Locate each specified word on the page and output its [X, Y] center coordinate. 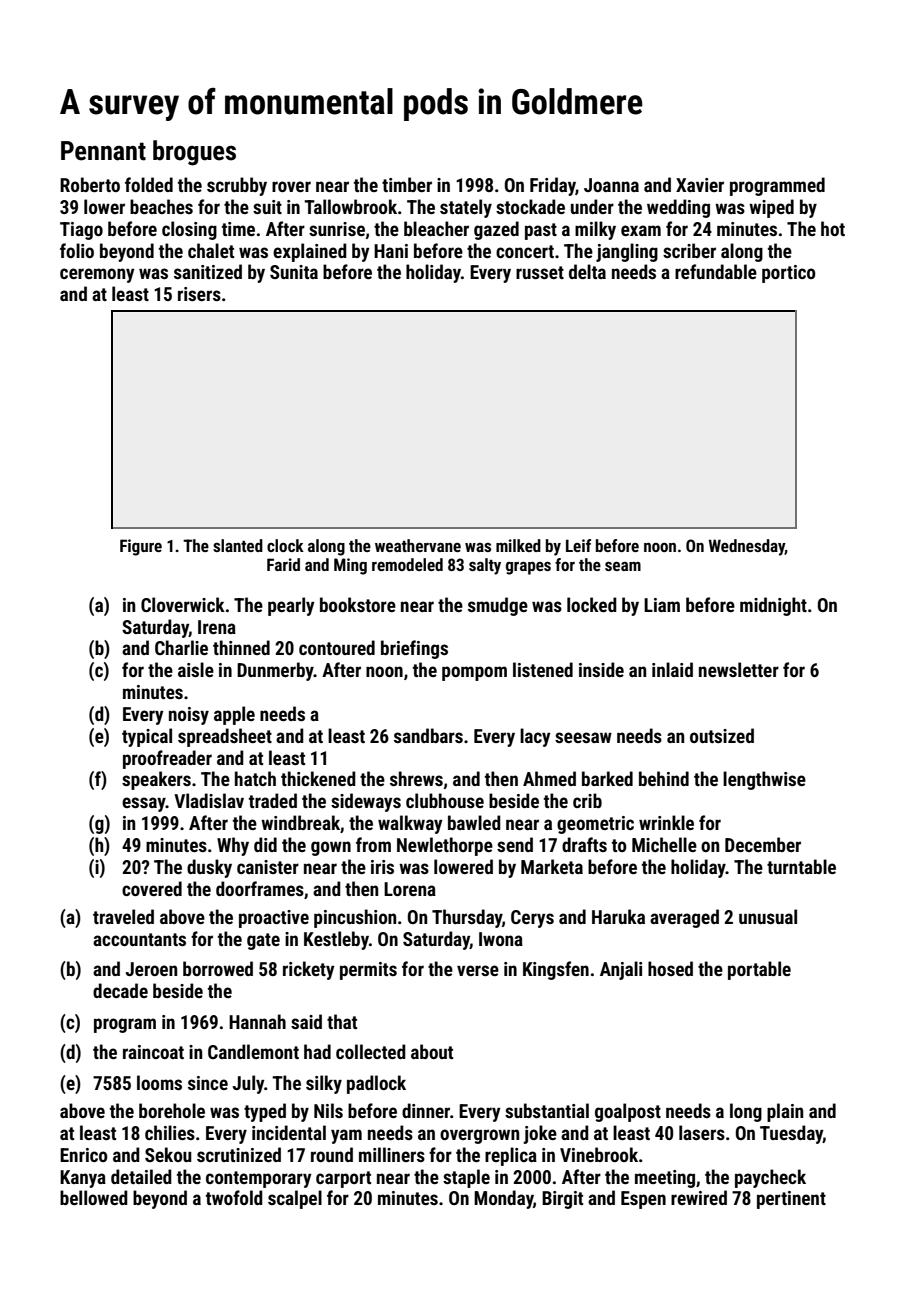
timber [407, 184]
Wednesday [746, 547]
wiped [771, 208]
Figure [141, 547]
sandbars [428, 735]
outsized [722, 735]
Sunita [294, 272]
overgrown [479, 1136]
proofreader [167, 759]
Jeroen [151, 969]
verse [478, 970]
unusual [768, 916]
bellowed [94, 1197]
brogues [194, 153]
